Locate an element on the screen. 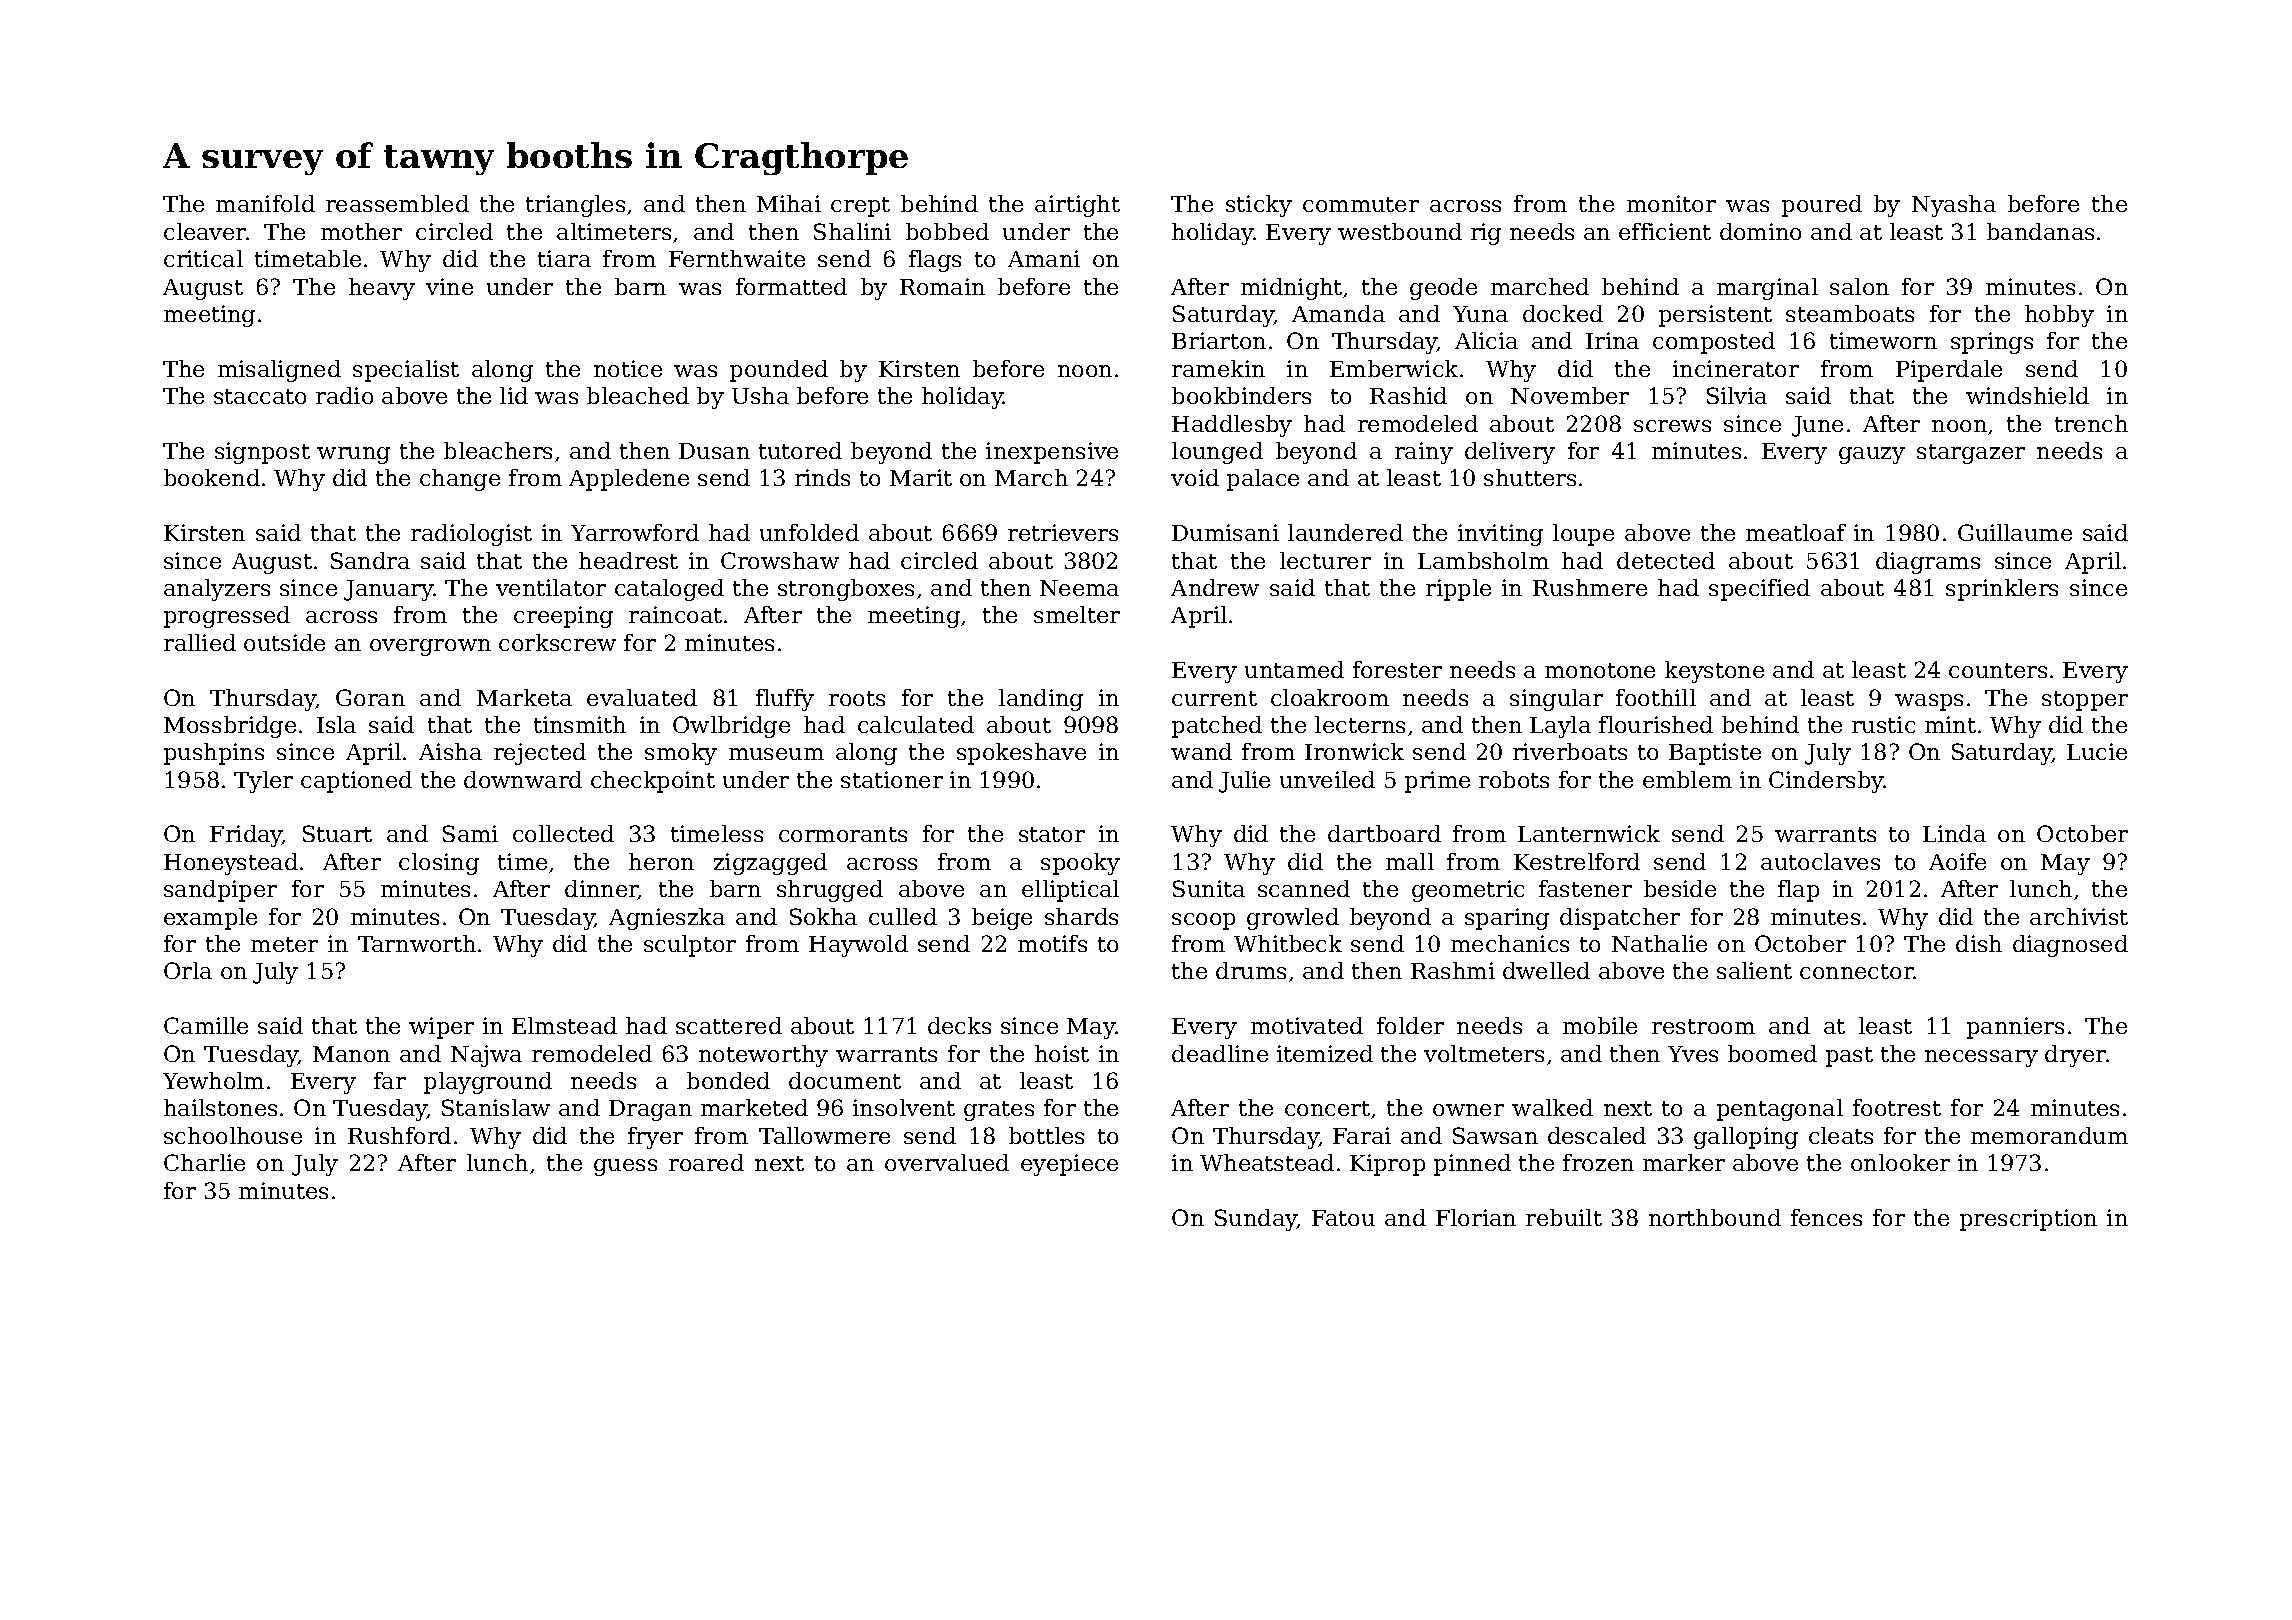  shards is located at coordinates (1081, 916).
